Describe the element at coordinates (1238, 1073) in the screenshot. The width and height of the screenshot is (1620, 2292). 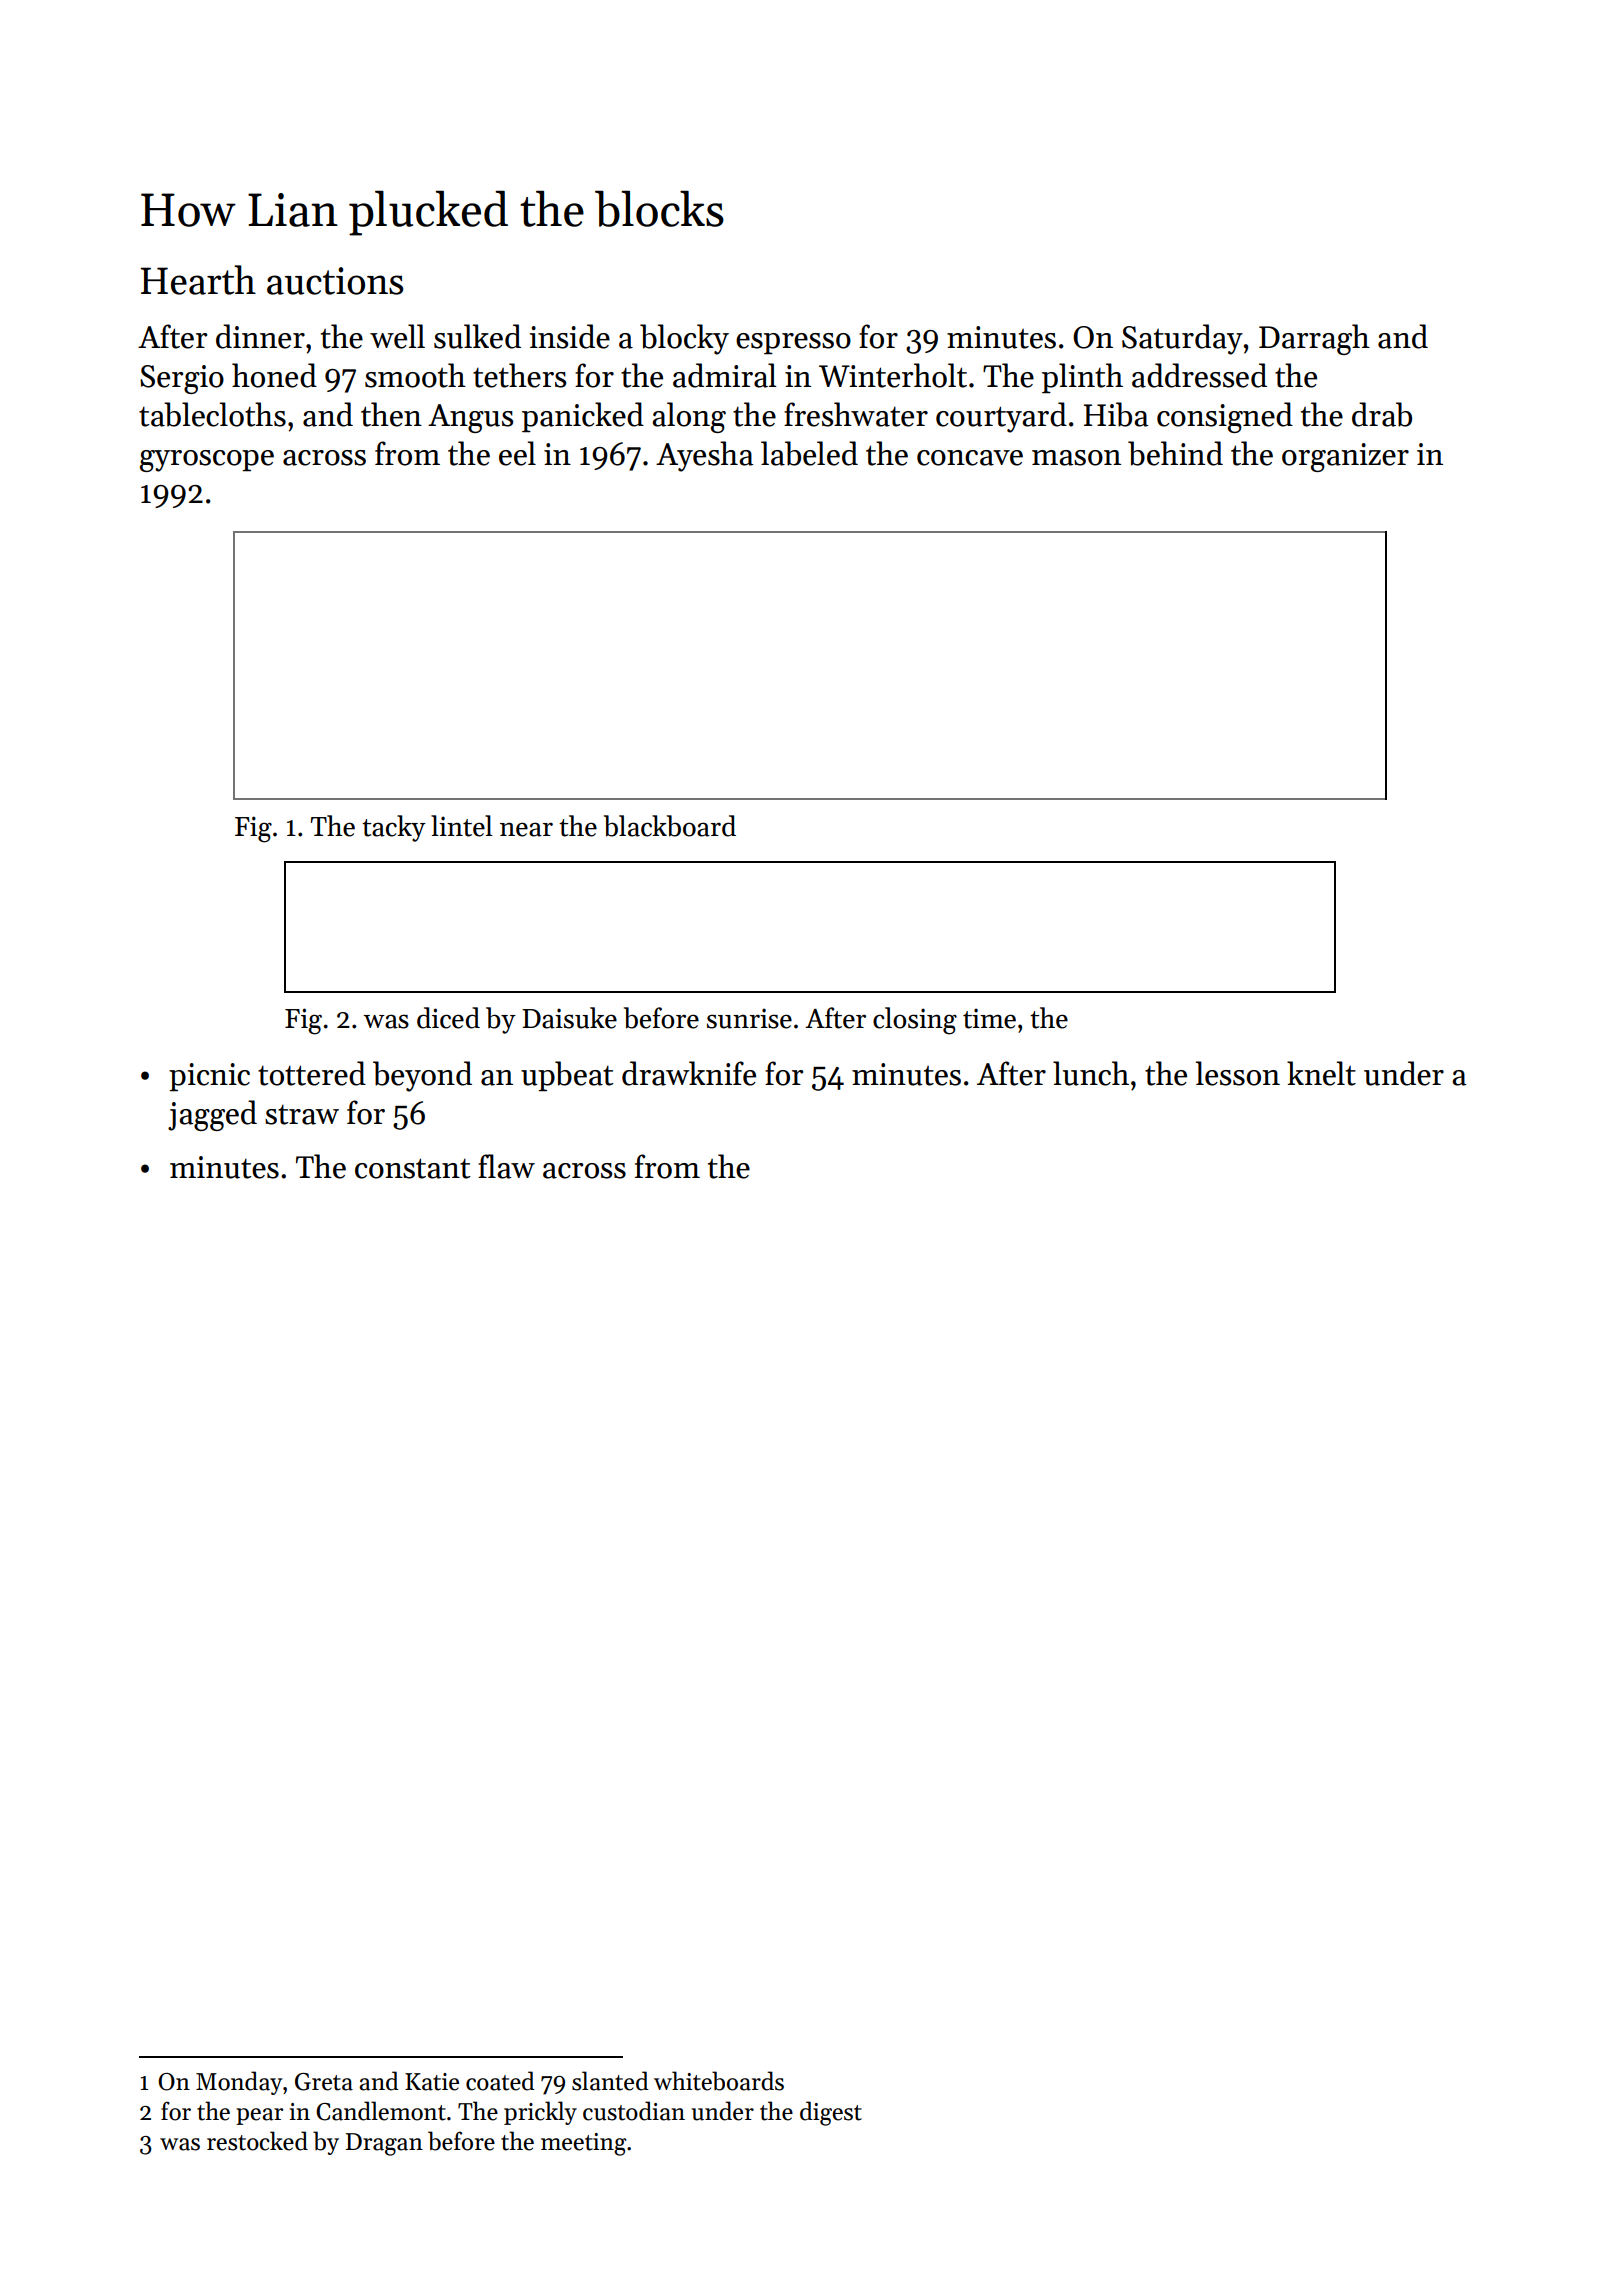
I see `lesson` at that location.
